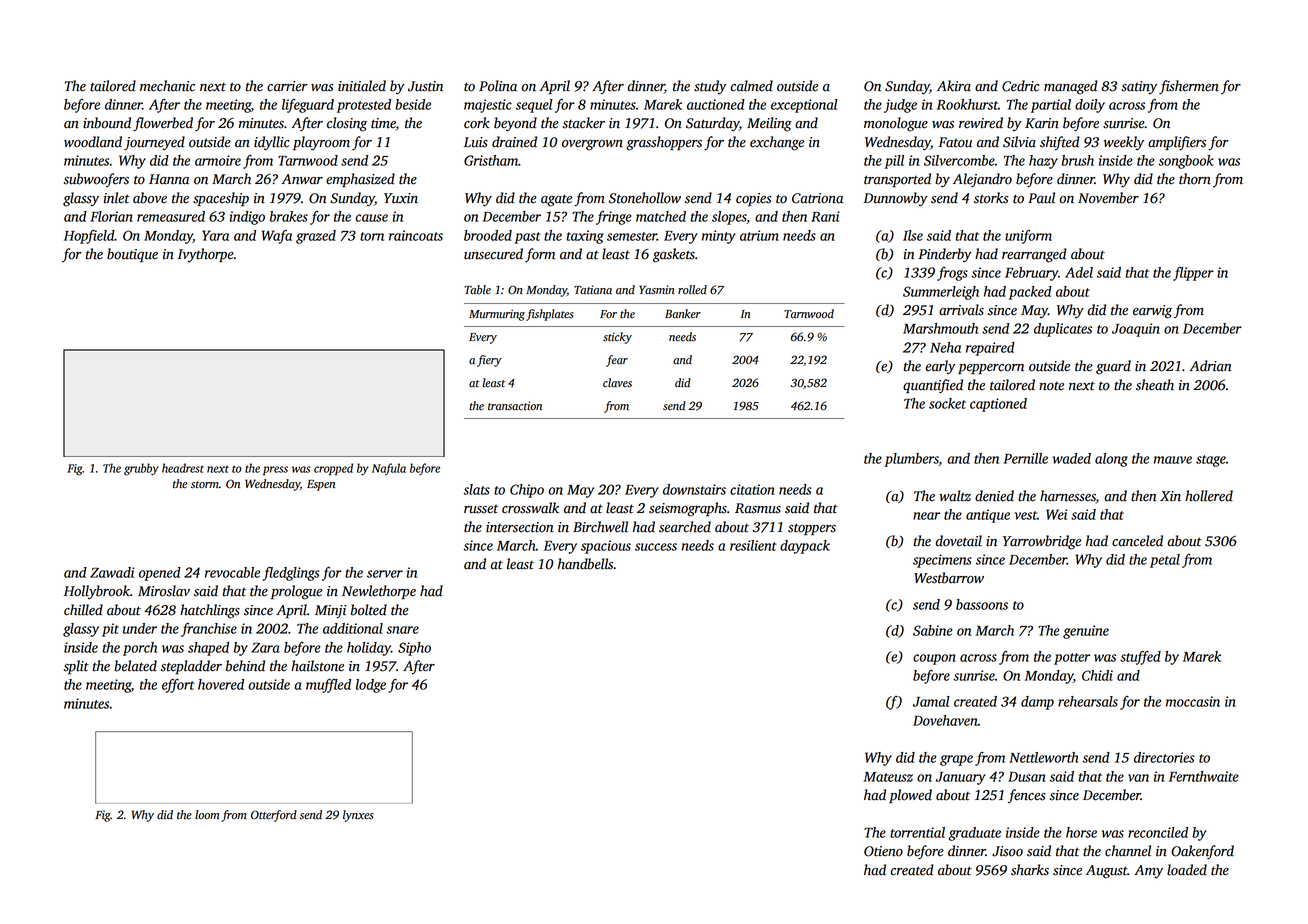  Describe the element at coordinates (917, 832) in the screenshot. I see `torrential` at that location.
